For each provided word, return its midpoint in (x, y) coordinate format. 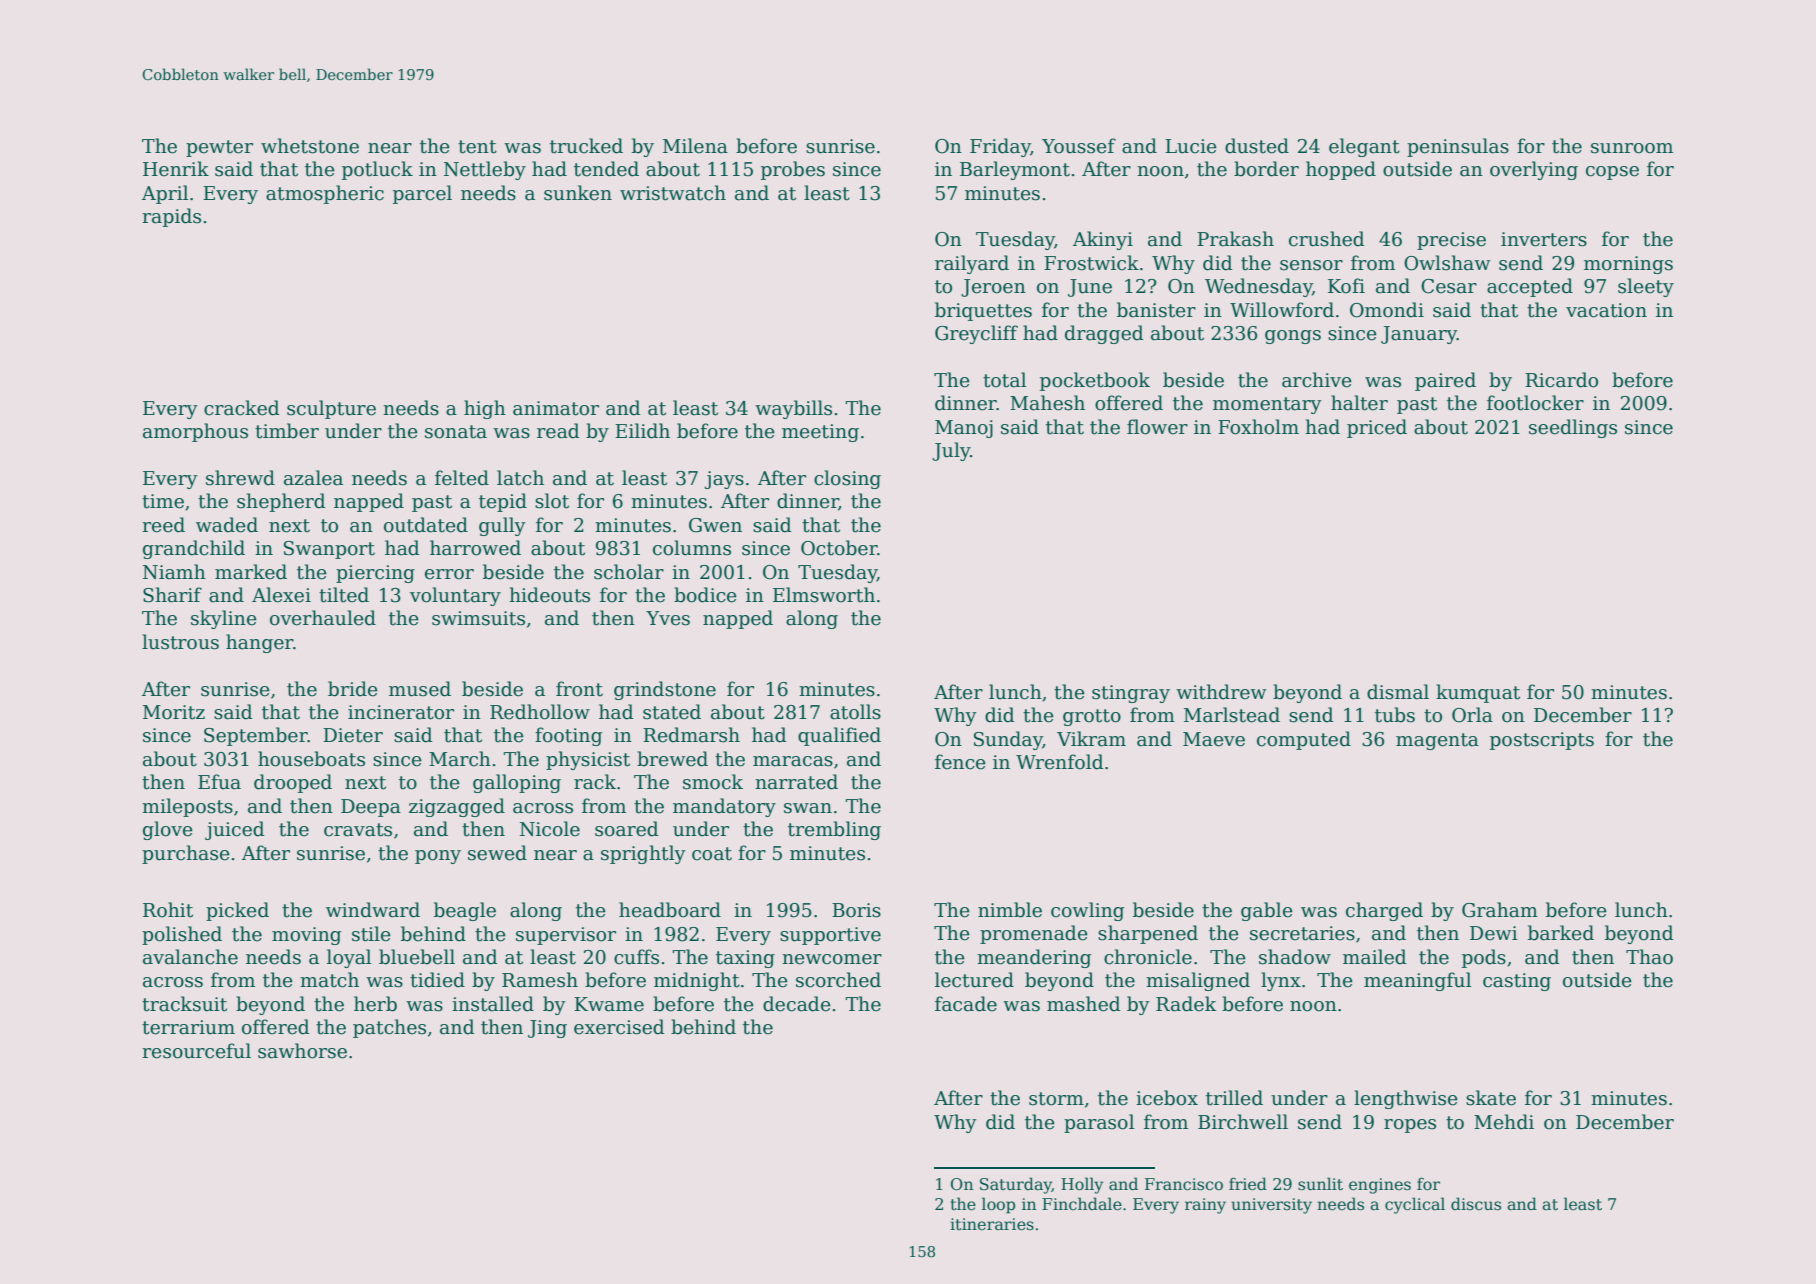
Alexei (281, 595)
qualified (839, 736)
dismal (1398, 692)
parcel (422, 194)
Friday (1000, 147)
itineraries (992, 1224)
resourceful (196, 1051)
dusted (1257, 146)
